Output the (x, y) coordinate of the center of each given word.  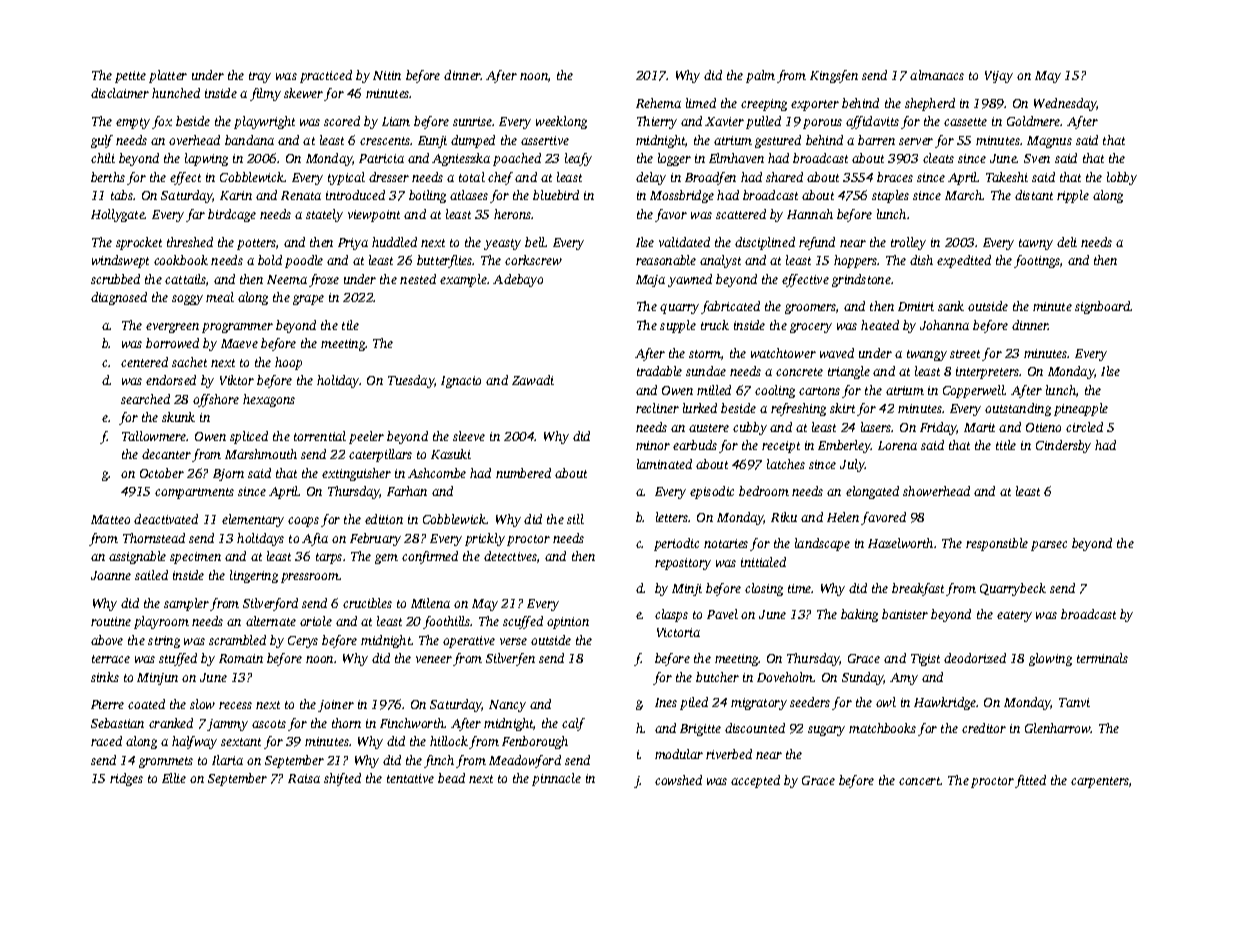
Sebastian (117, 723)
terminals (1102, 658)
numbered (523, 473)
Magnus (1049, 142)
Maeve (239, 343)
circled (1084, 427)
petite (130, 77)
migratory (759, 704)
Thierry (657, 122)
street (965, 354)
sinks (105, 677)
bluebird (556, 195)
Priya (353, 244)
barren (876, 140)
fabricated (730, 307)
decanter (166, 454)
